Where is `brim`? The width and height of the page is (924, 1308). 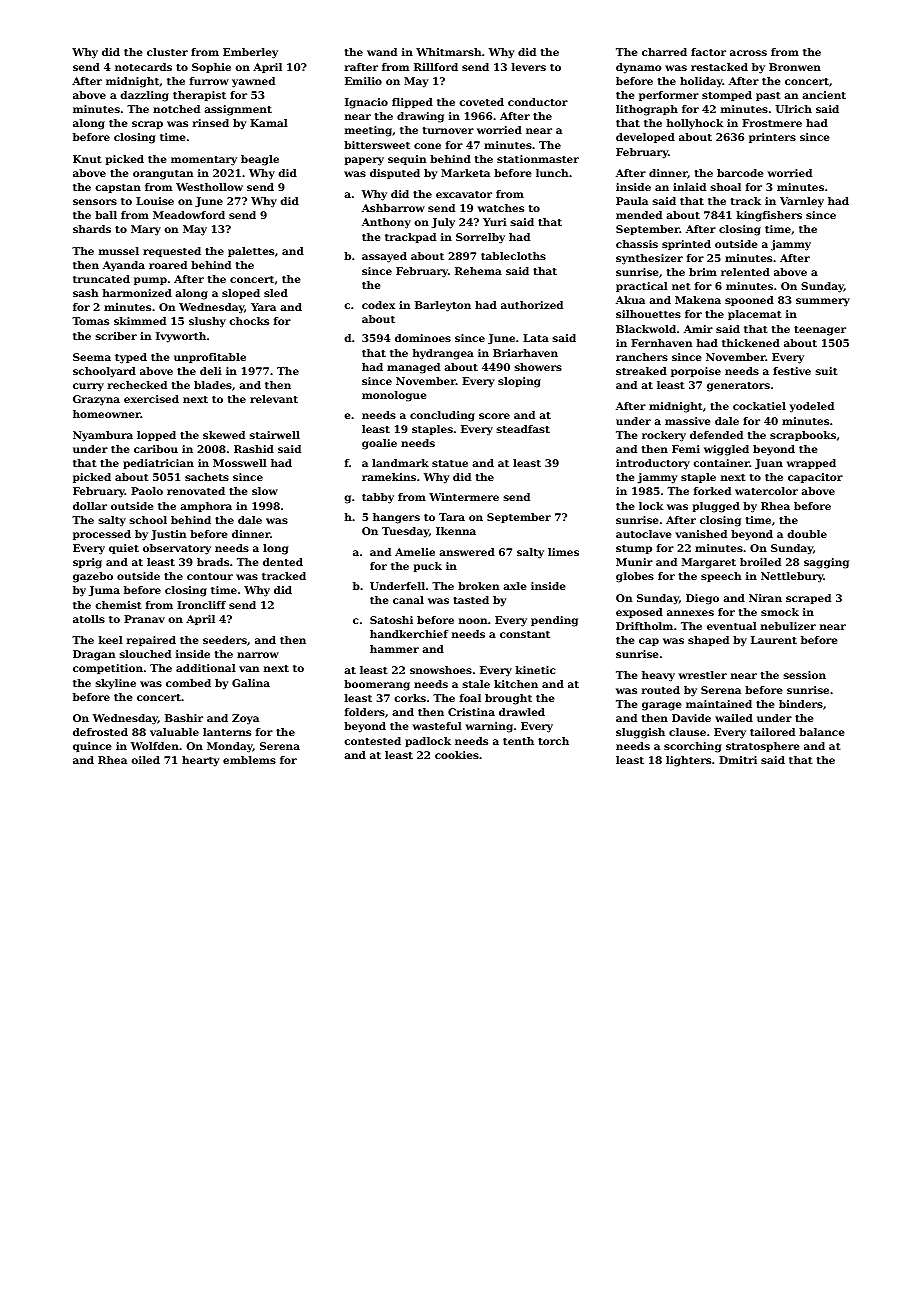
brim is located at coordinates (703, 272).
